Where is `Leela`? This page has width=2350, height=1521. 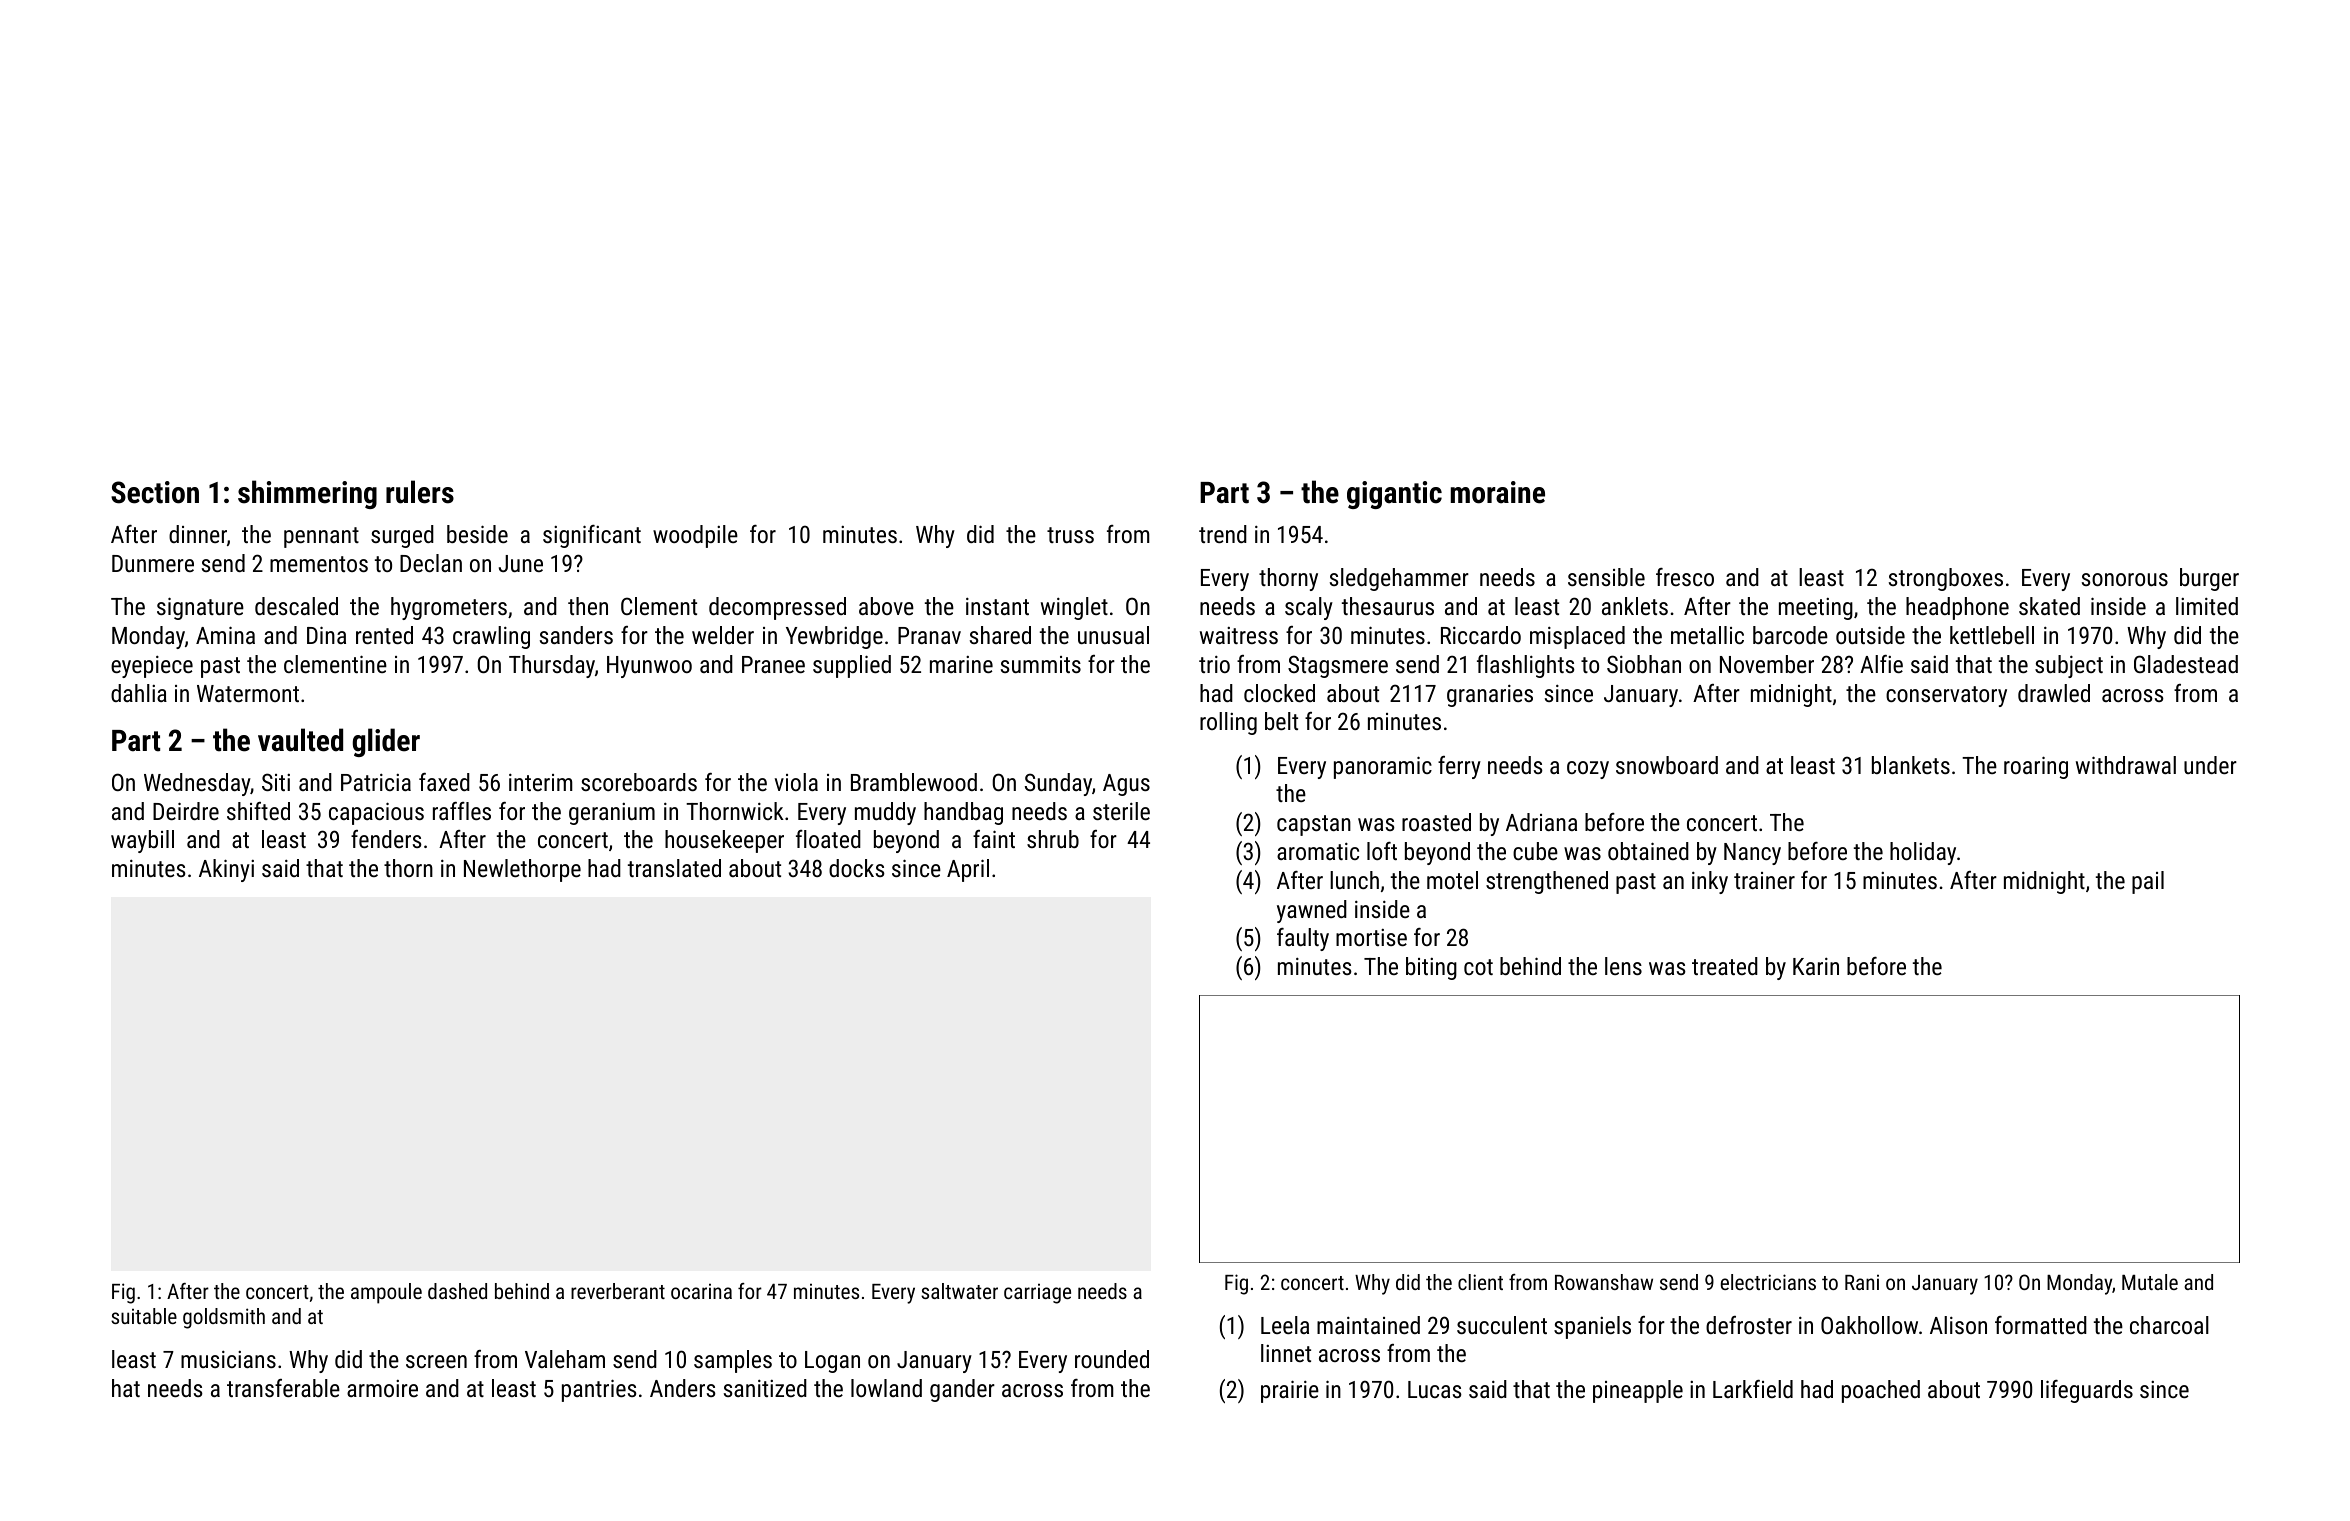
Leela is located at coordinates (1285, 1325).
